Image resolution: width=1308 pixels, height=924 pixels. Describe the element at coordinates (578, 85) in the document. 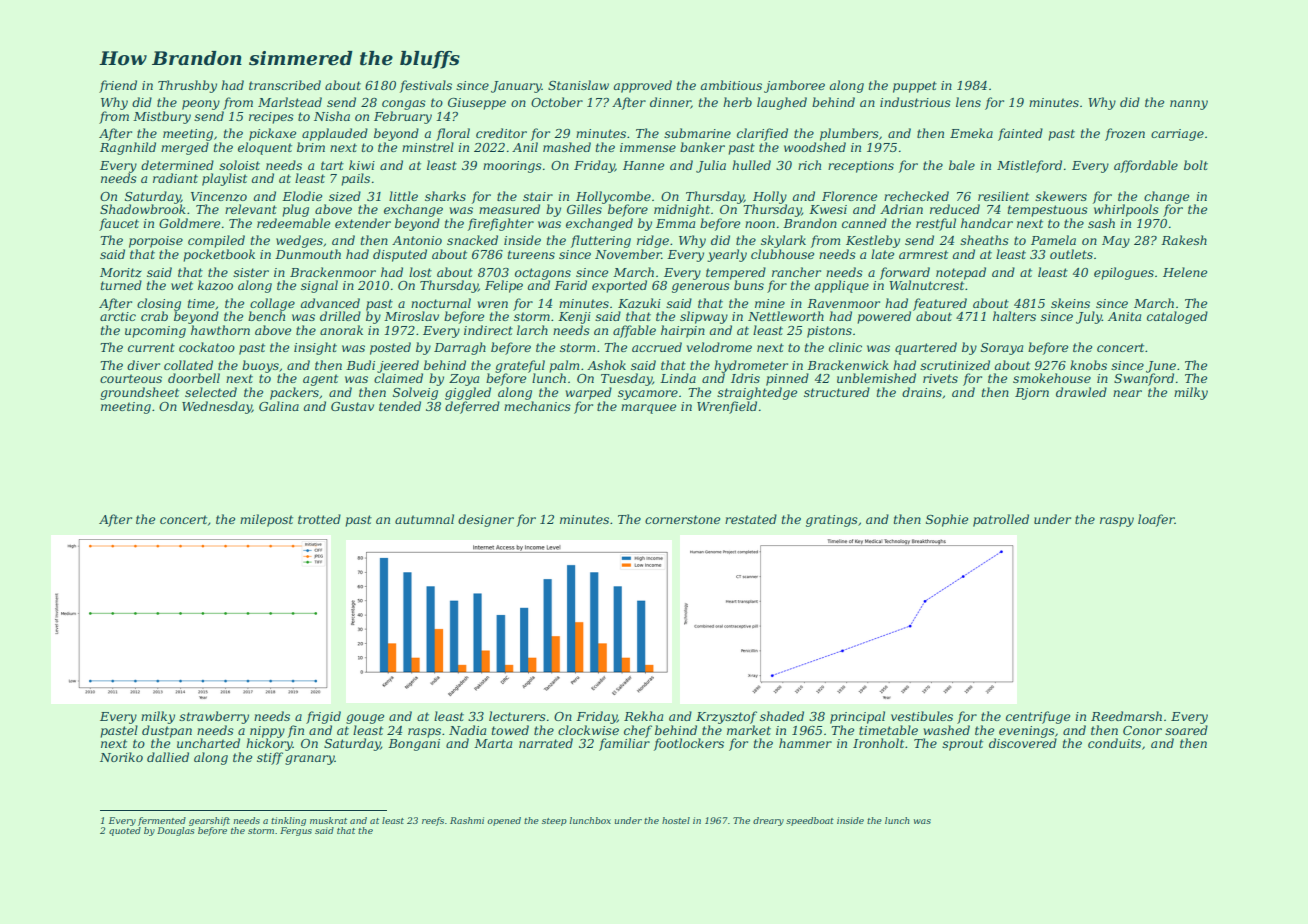

I see `Stanislaw` at that location.
